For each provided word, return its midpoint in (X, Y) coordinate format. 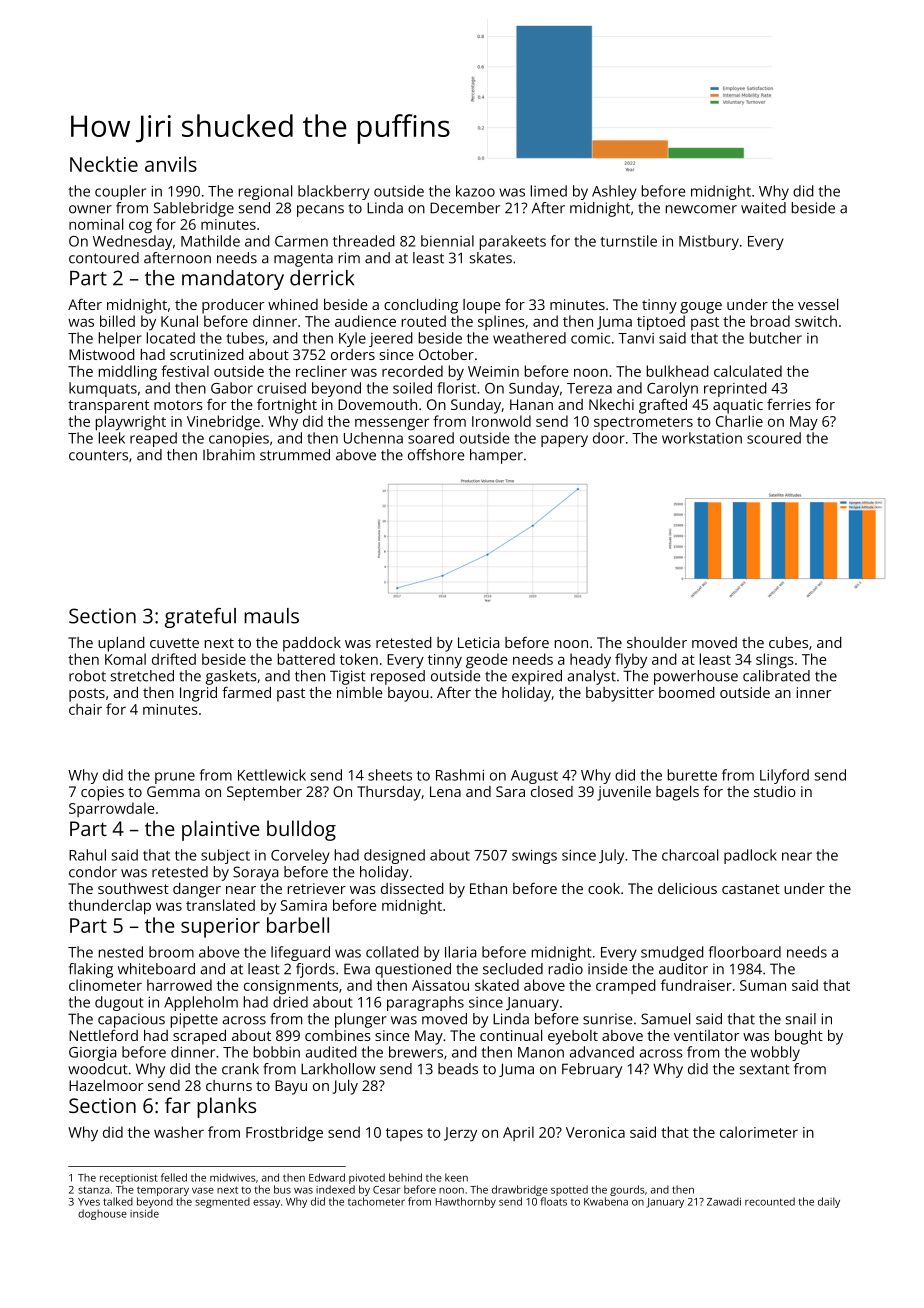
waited (763, 208)
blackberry (334, 192)
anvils (171, 164)
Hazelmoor (106, 1085)
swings (534, 857)
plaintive (221, 830)
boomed (687, 692)
